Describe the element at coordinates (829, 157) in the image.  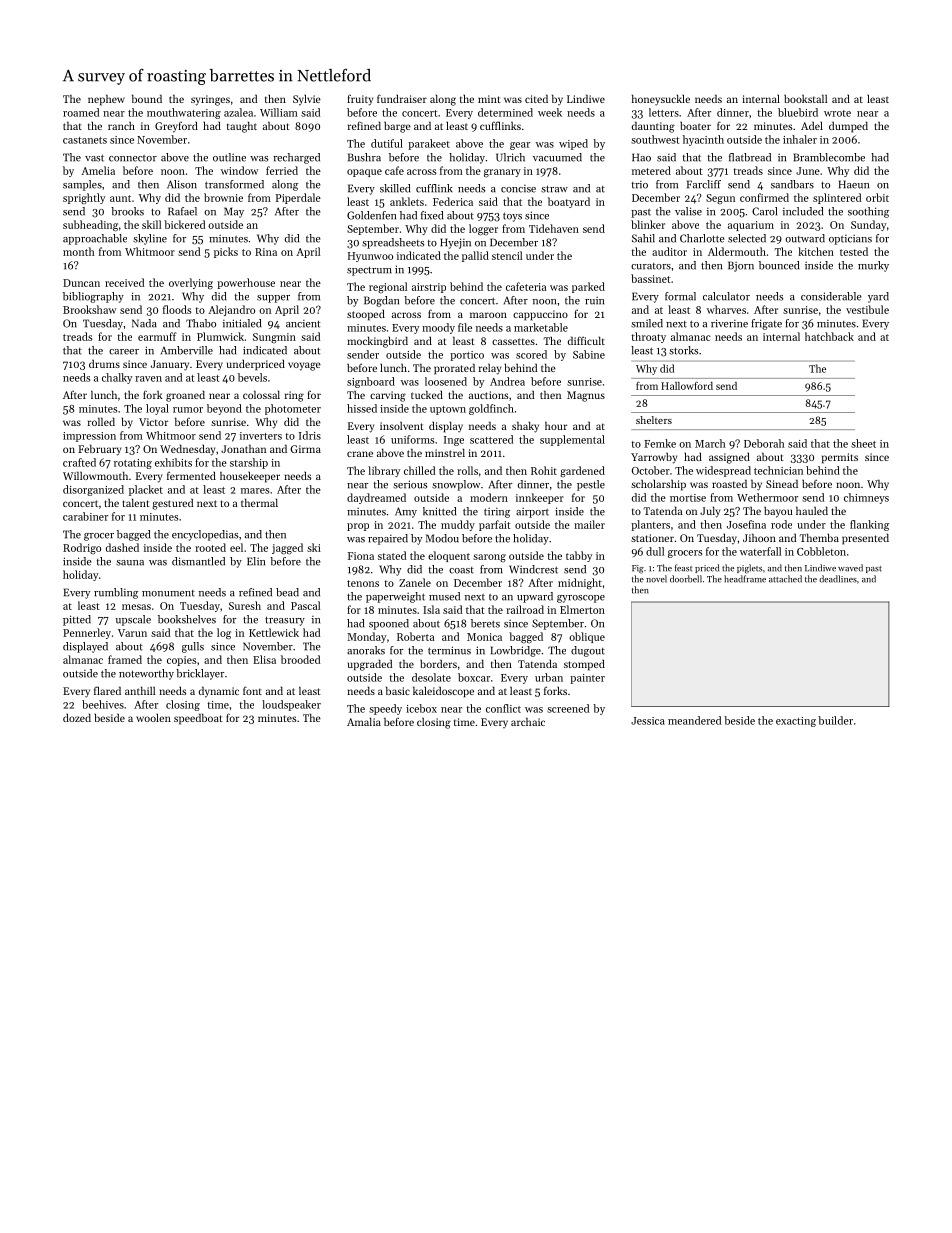
I see `Bramblecombe` at that location.
